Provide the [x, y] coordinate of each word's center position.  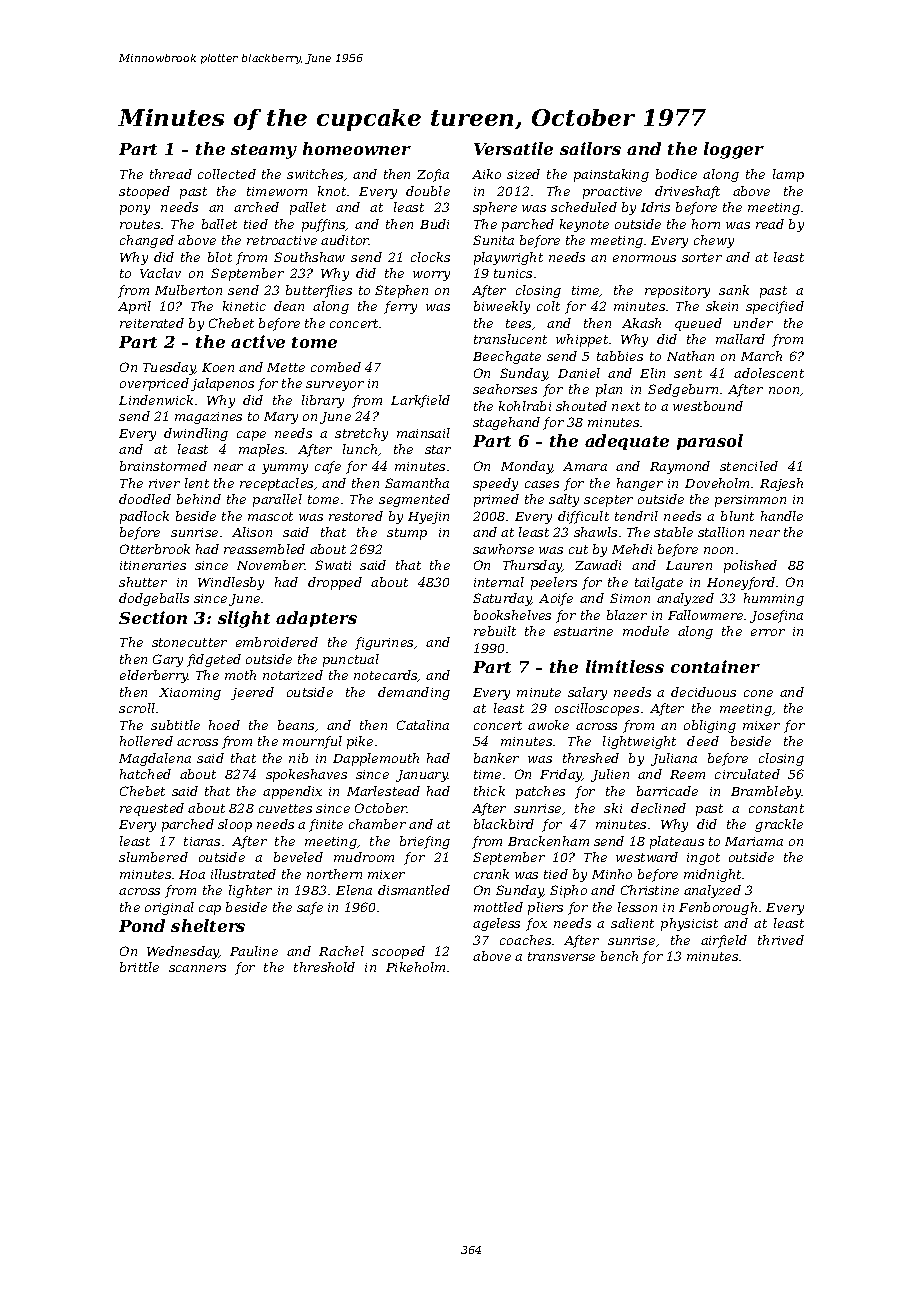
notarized [293, 675]
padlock [144, 517]
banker [496, 758]
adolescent [769, 373]
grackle [779, 825]
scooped [398, 952]
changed [147, 241]
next [626, 406]
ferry [400, 307]
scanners [197, 968]
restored [356, 516]
